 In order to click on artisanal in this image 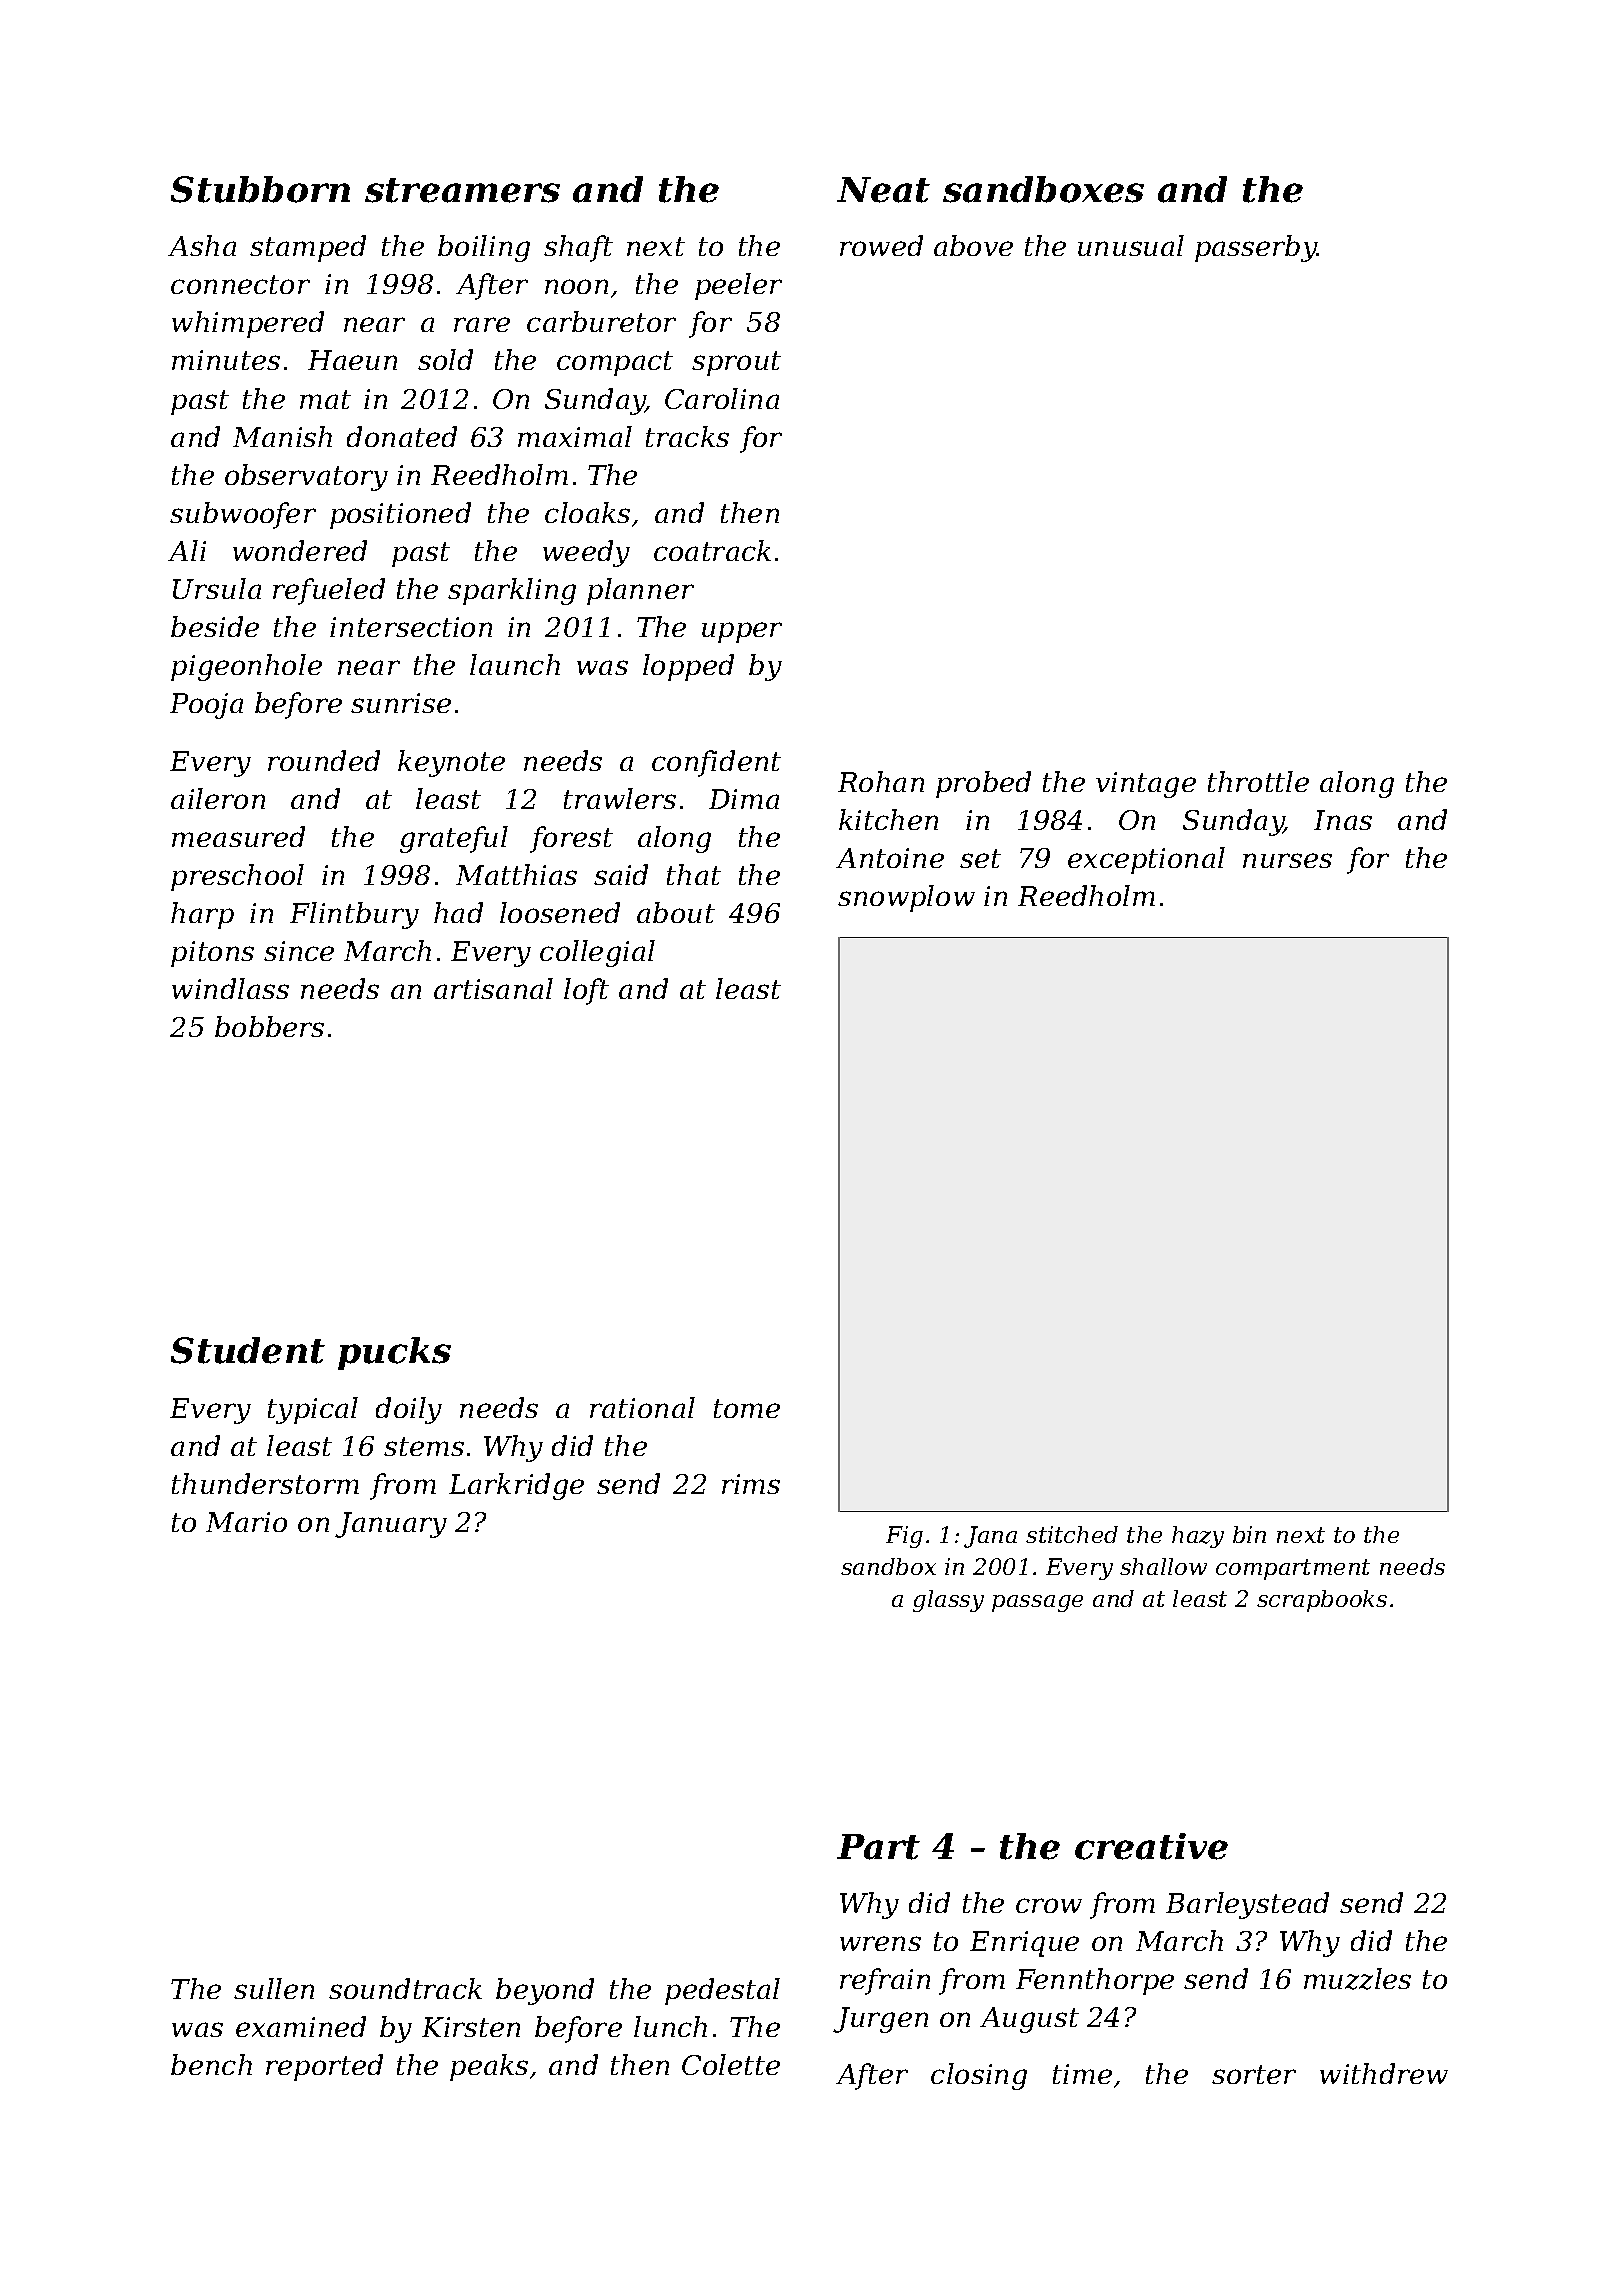, I will do `click(493, 988)`.
